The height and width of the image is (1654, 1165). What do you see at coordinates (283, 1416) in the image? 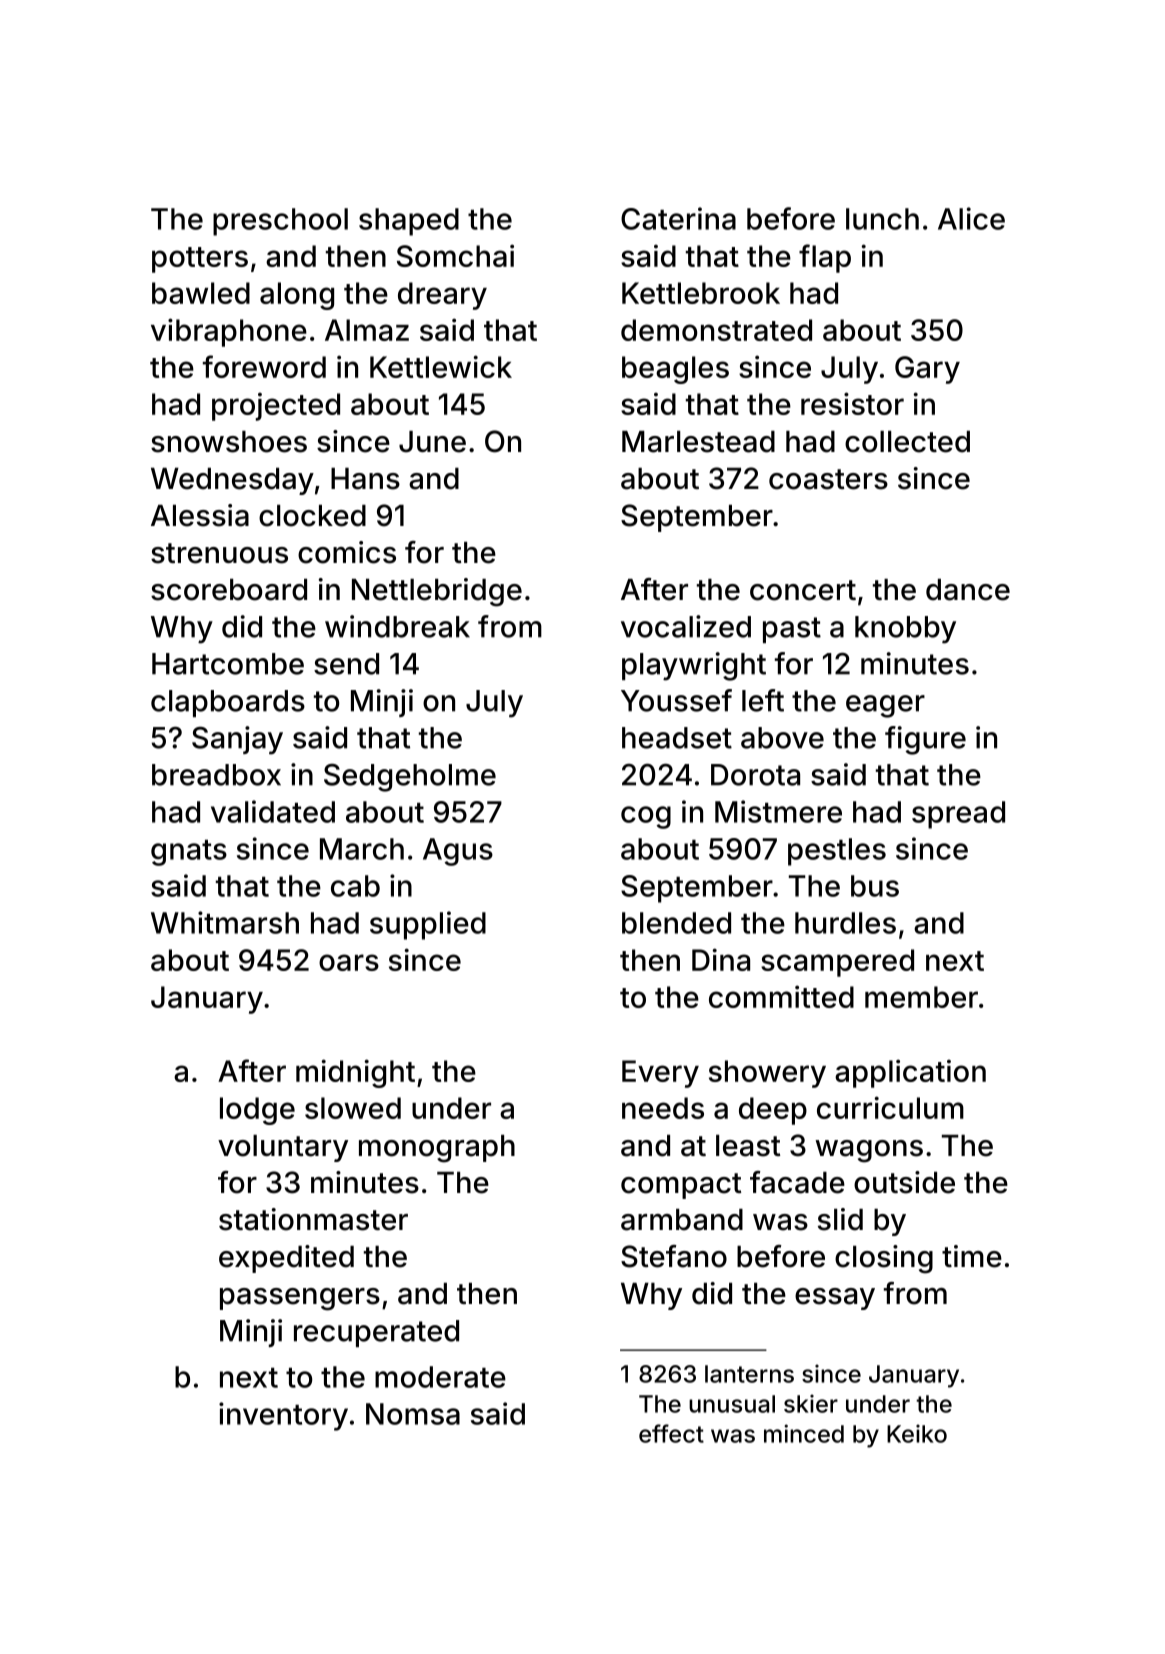
I see `inventory` at bounding box center [283, 1416].
